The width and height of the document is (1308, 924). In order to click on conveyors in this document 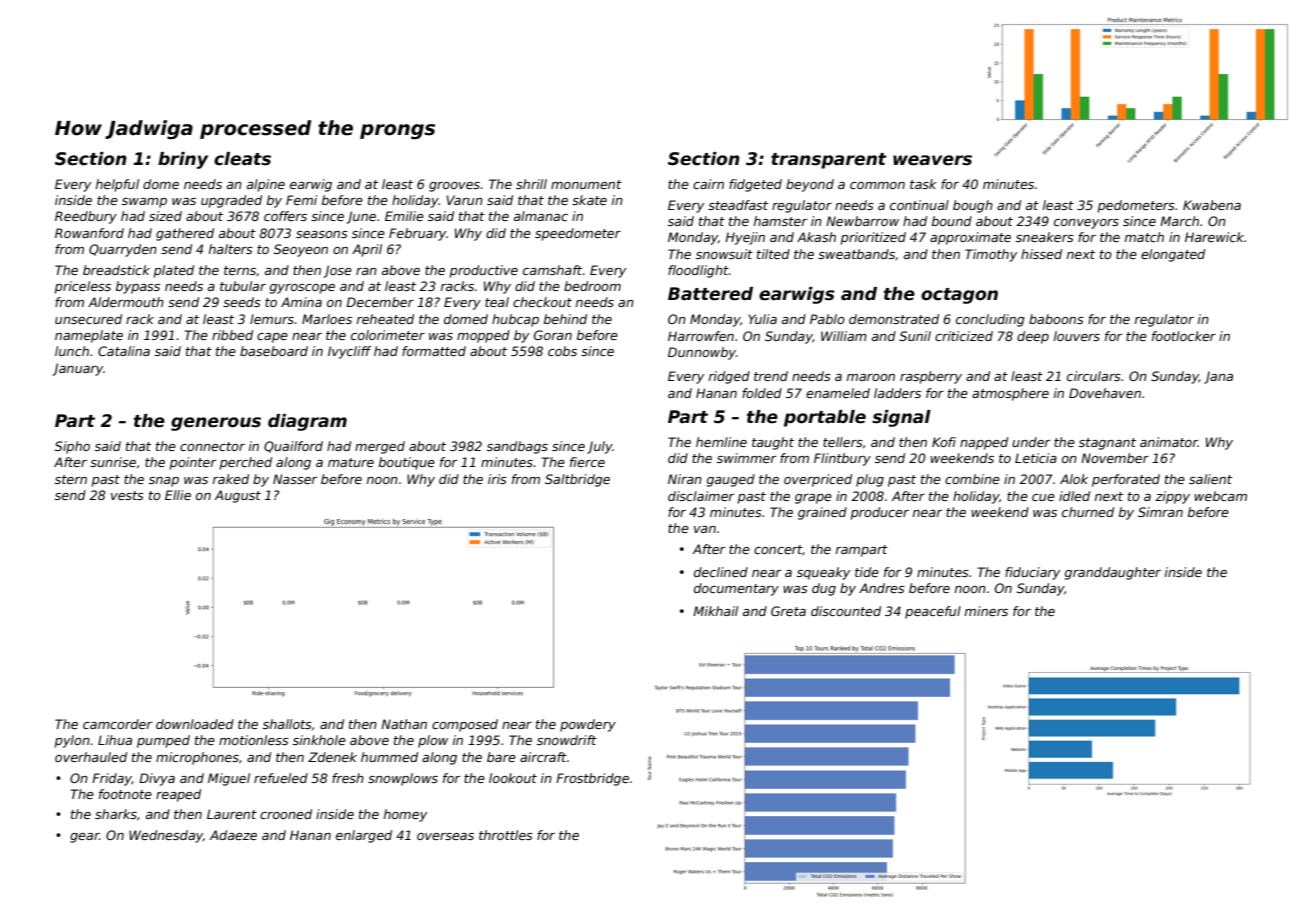, I will do `click(1086, 224)`.
